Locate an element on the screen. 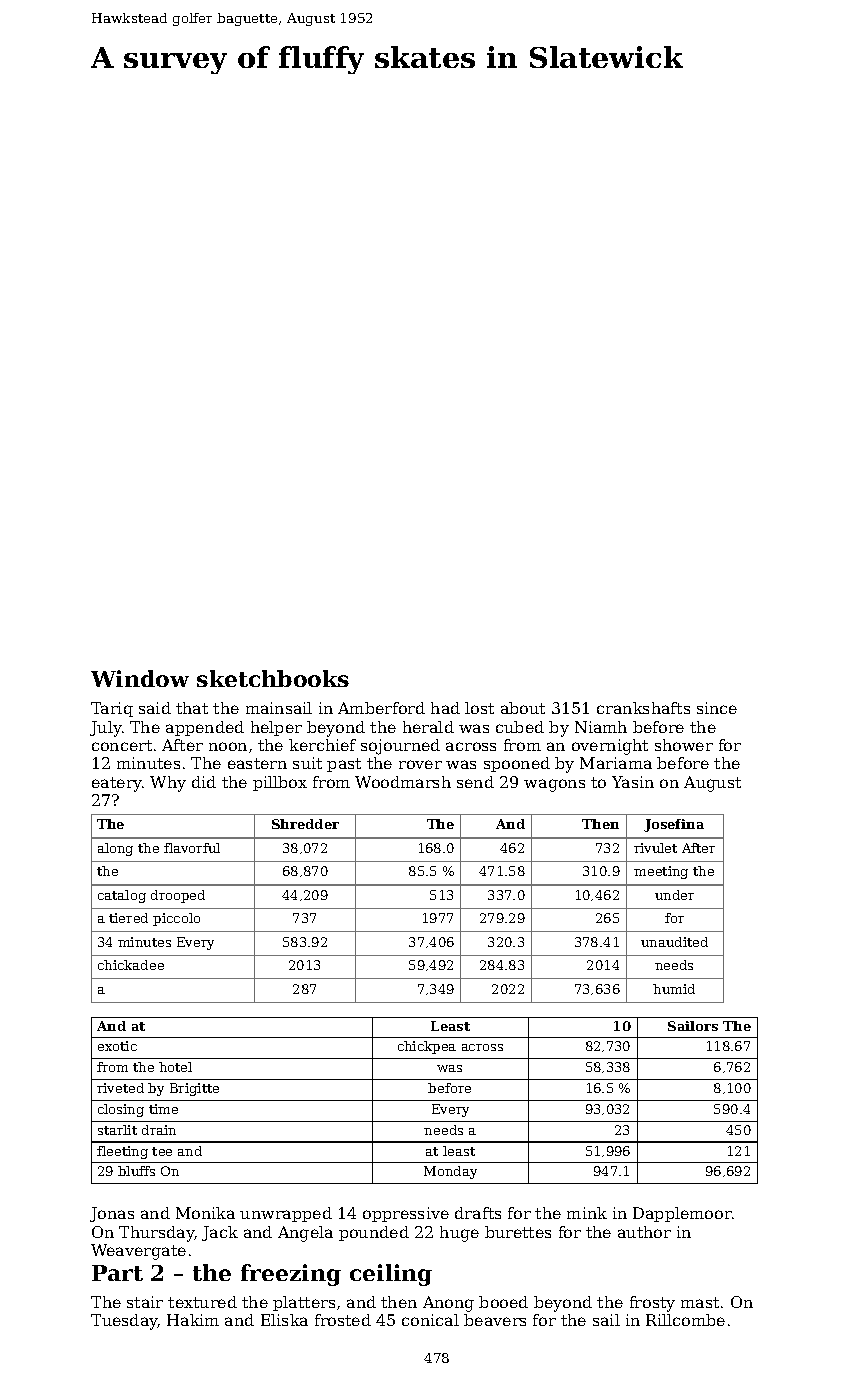 The width and height of the screenshot is (849, 1400). Dapplemoor is located at coordinates (682, 1214).
